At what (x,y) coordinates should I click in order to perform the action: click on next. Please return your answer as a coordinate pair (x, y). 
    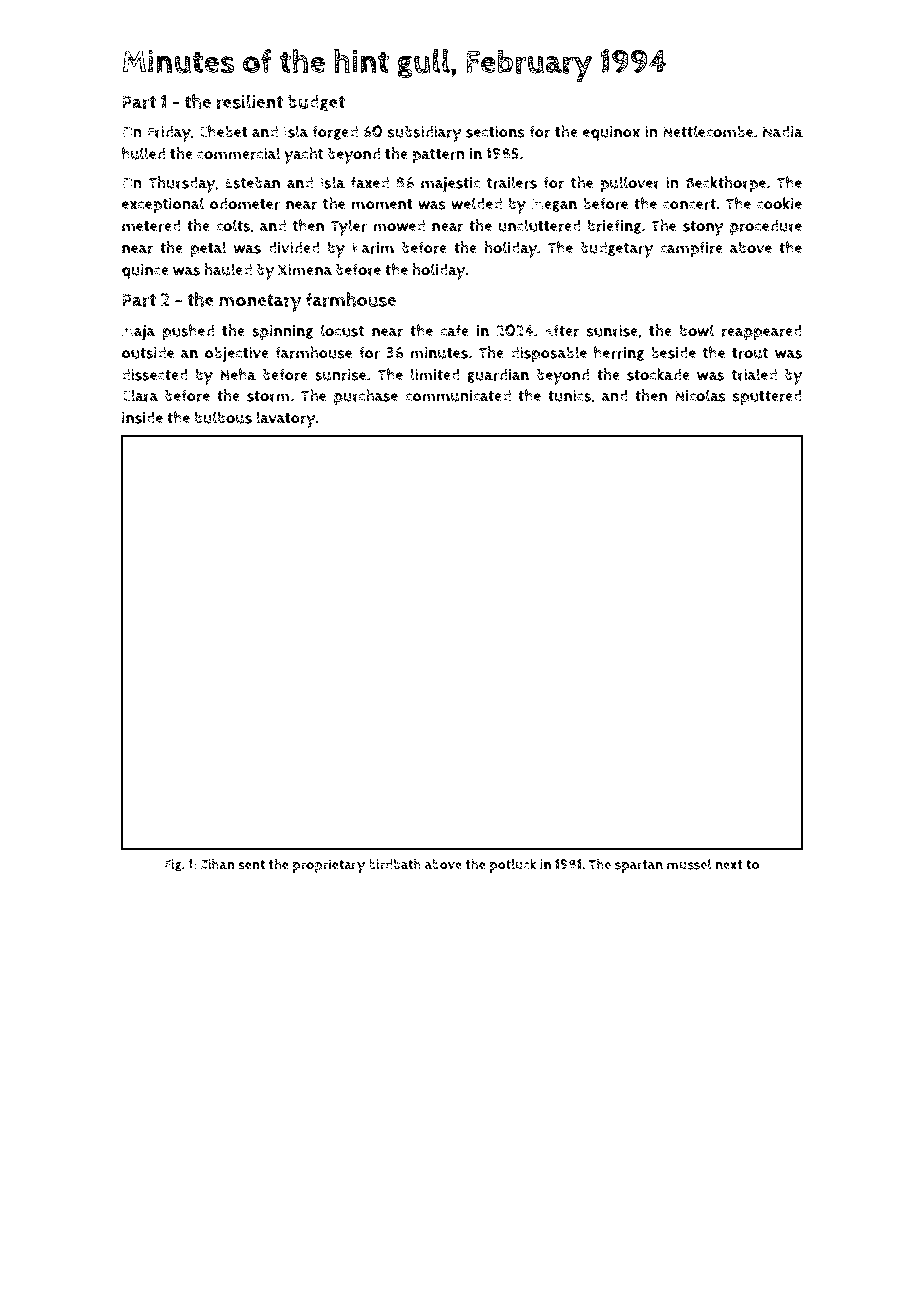
    Looking at the image, I should click on (729, 865).
